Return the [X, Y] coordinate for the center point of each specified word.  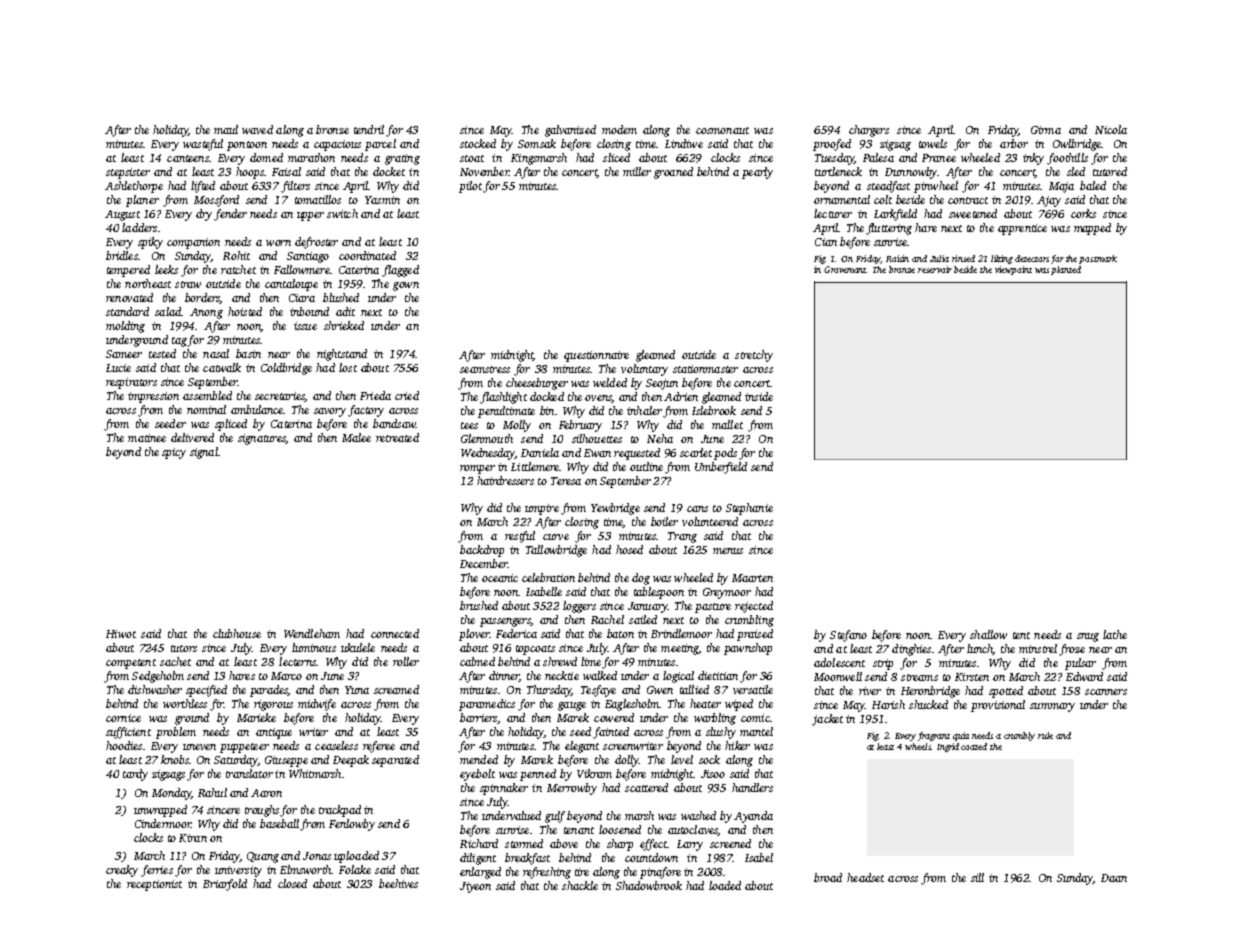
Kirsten [972, 677]
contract [968, 200]
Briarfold [225, 885]
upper [310, 216]
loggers [579, 607]
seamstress [485, 369]
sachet [175, 661]
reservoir [935, 269]
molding [125, 327]
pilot [470, 187]
